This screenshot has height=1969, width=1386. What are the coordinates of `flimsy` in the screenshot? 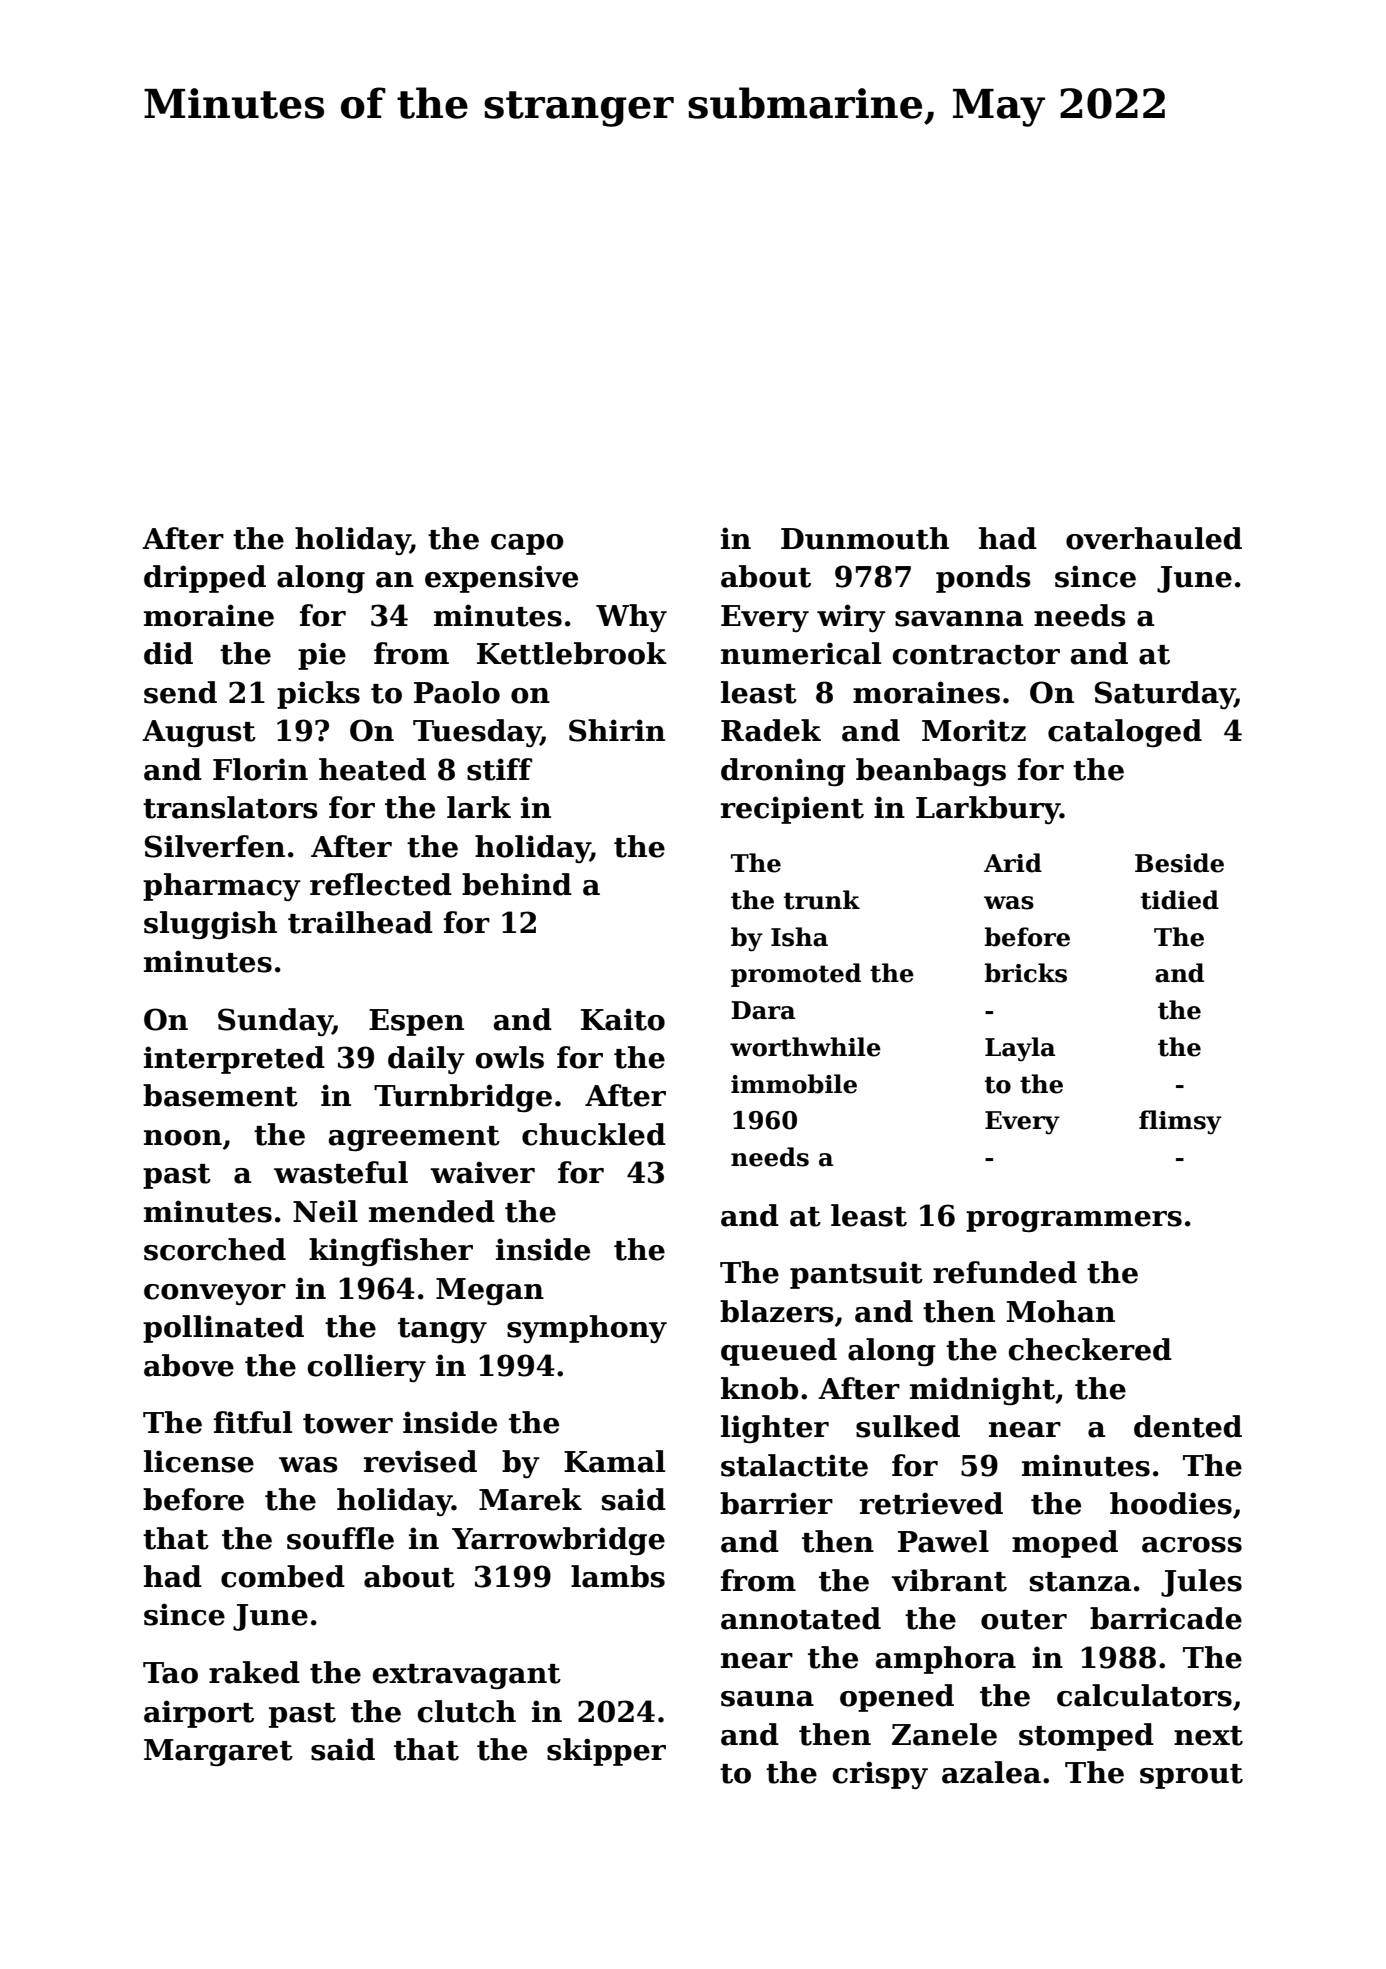 It's located at (1180, 1122).
